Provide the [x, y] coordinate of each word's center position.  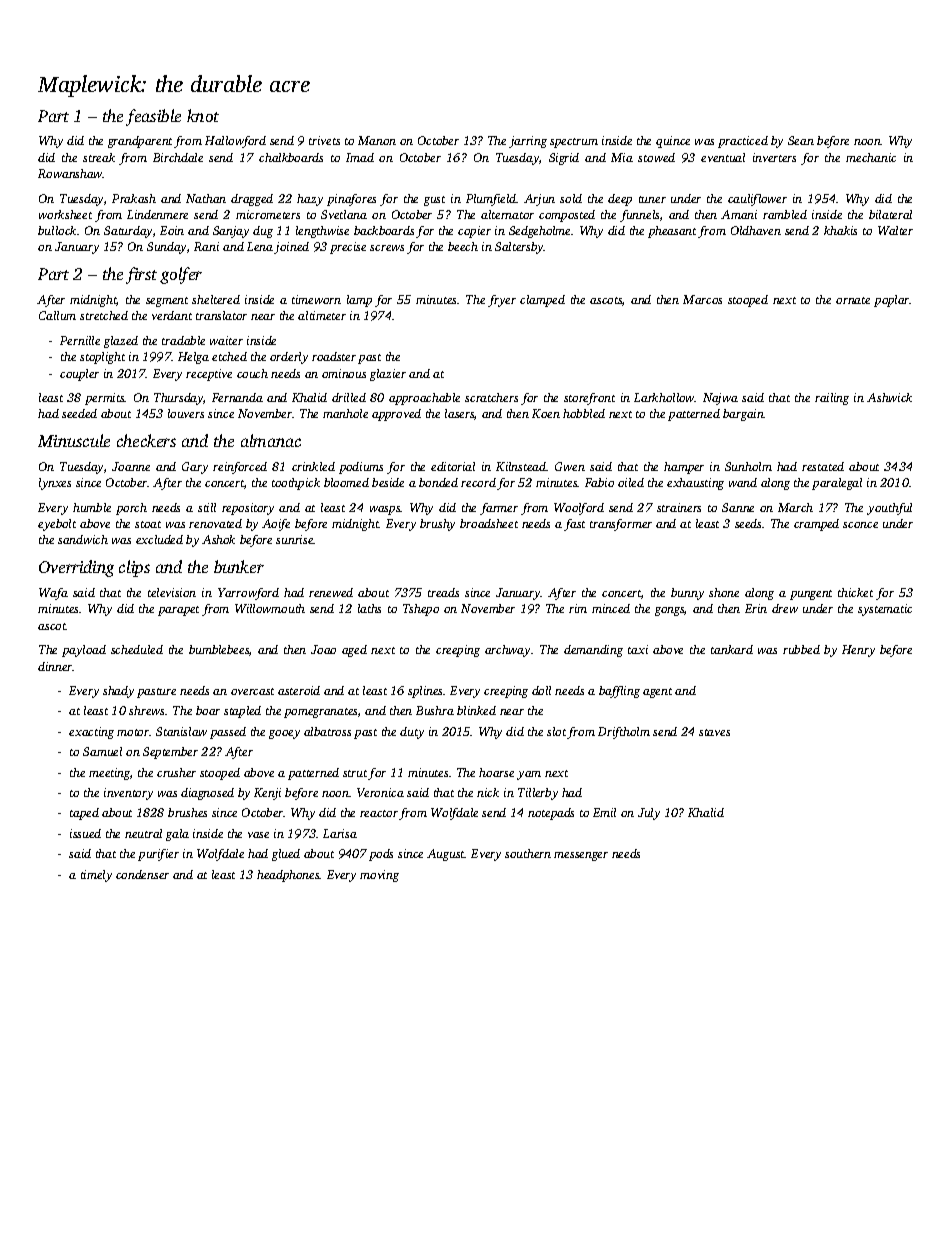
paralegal [837, 484]
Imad [360, 157]
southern [528, 853]
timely [96, 876]
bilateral [890, 214]
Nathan [206, 198]
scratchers [491, 397]
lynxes [55, 484]
